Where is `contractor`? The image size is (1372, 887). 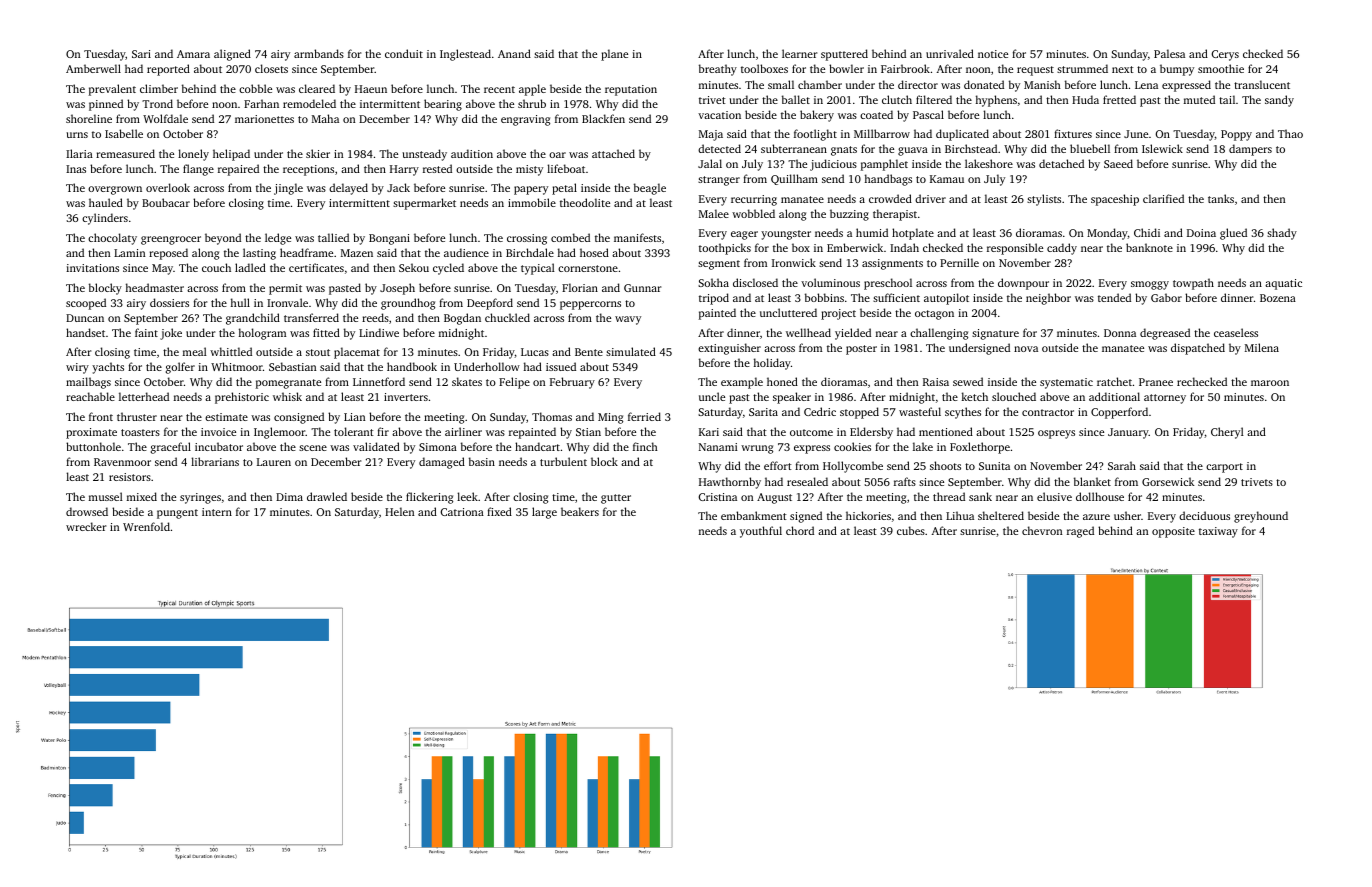 contractor is located at coordinates (1048, 412).
